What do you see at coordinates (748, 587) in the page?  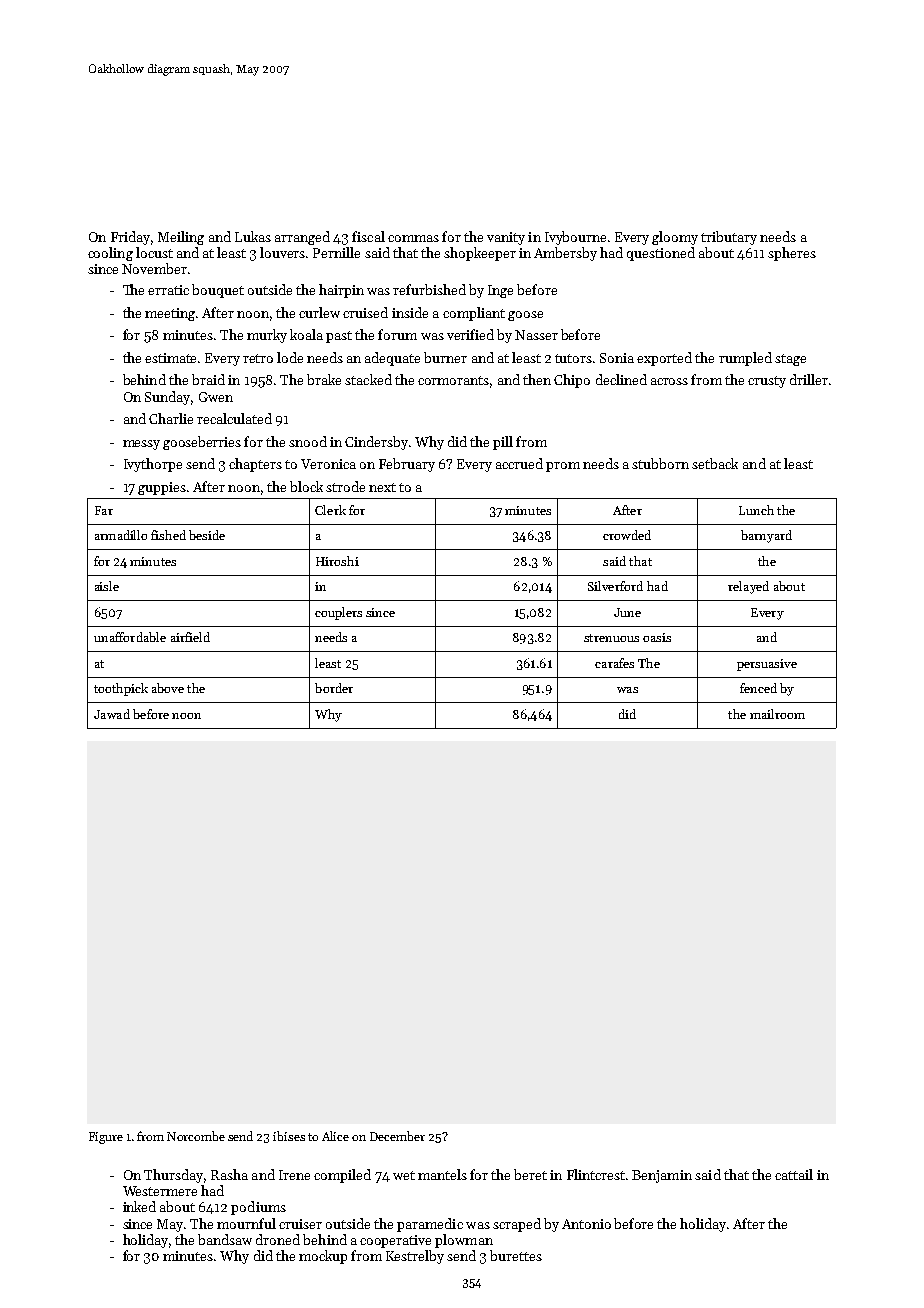 I see `relayed` at bounding box center [748, 587].
